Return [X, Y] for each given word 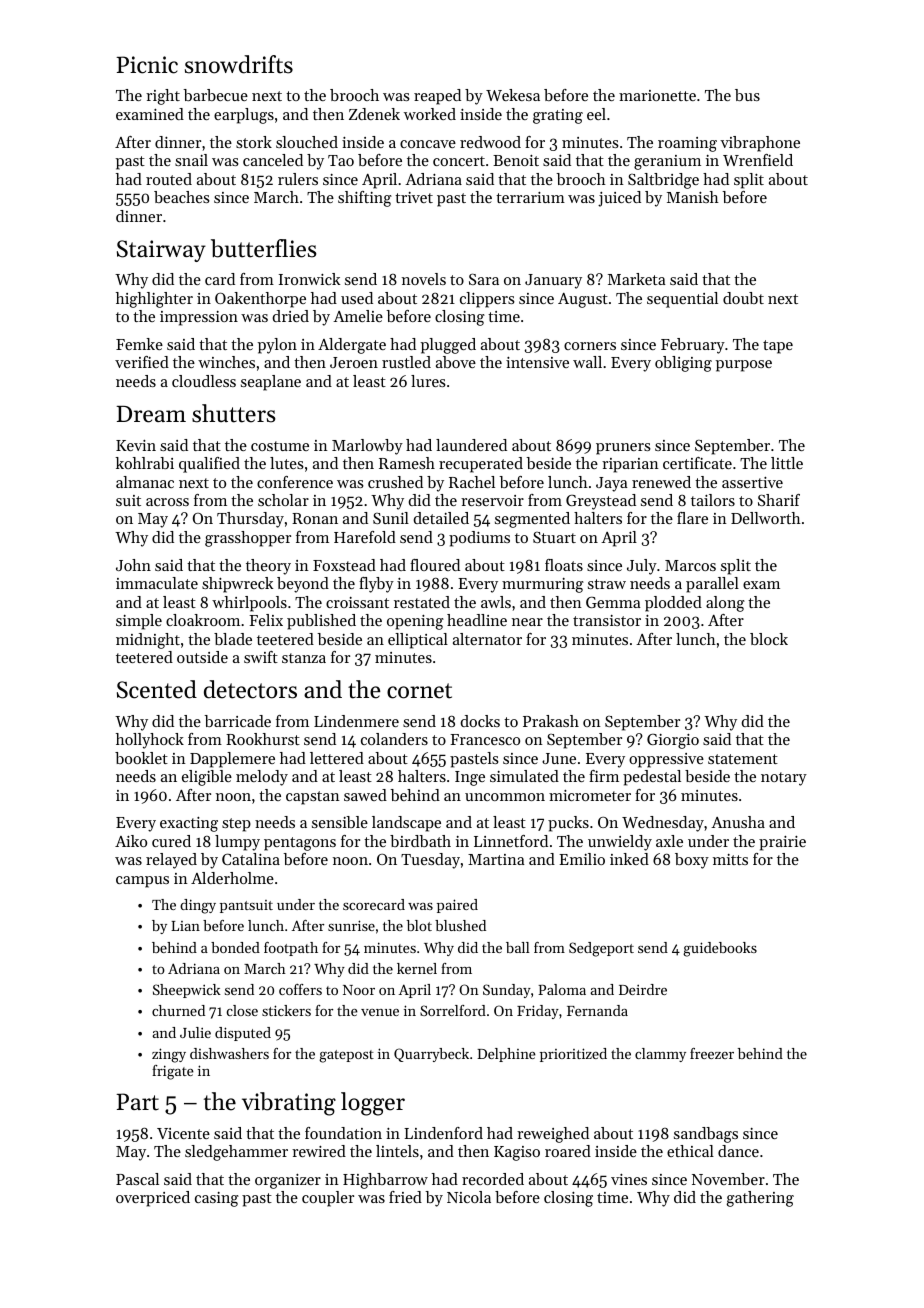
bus [747, 95]
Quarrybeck [431, 1055]
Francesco [485, 739]
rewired [319, 1151]
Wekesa [513, 95]
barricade [237, 721]
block [769, 639]
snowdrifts [239, 64]
